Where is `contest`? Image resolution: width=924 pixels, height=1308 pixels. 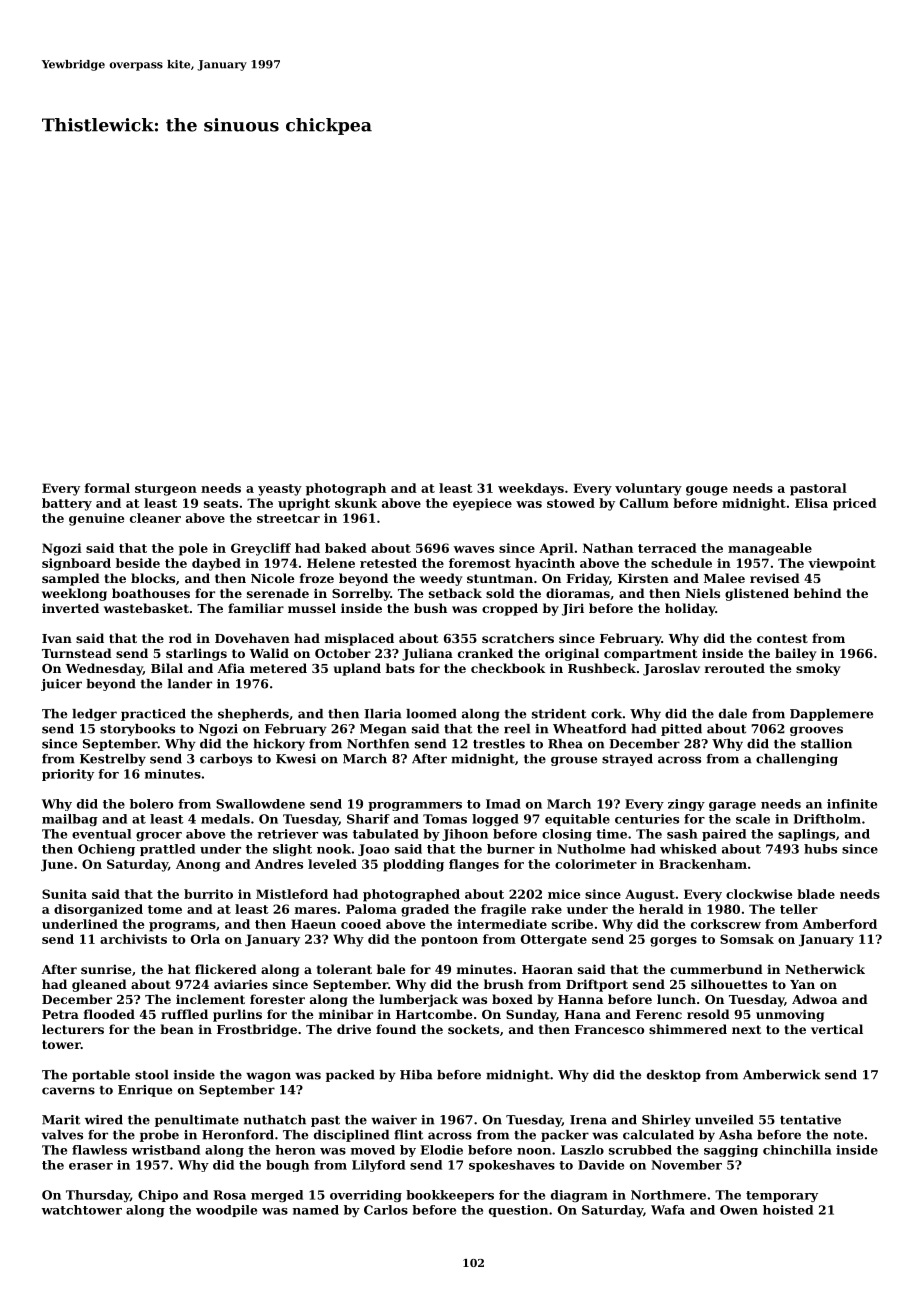
contest is located at coordinates (782, 638).
